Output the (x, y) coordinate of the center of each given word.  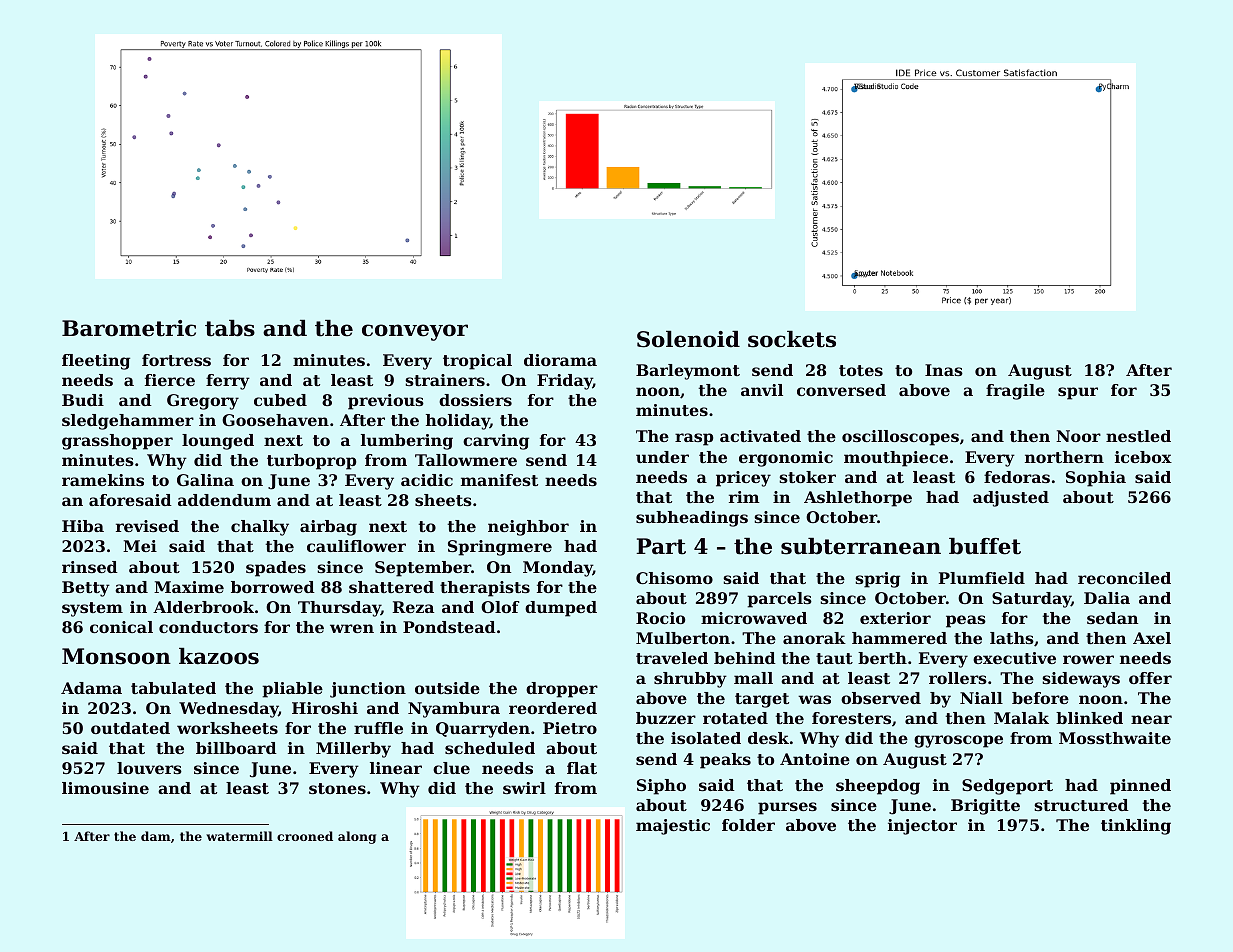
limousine (105, 788)
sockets (792, 339)
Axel (1152, 638)
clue (451, 768)
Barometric (129, 328)
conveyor (415, 332)
